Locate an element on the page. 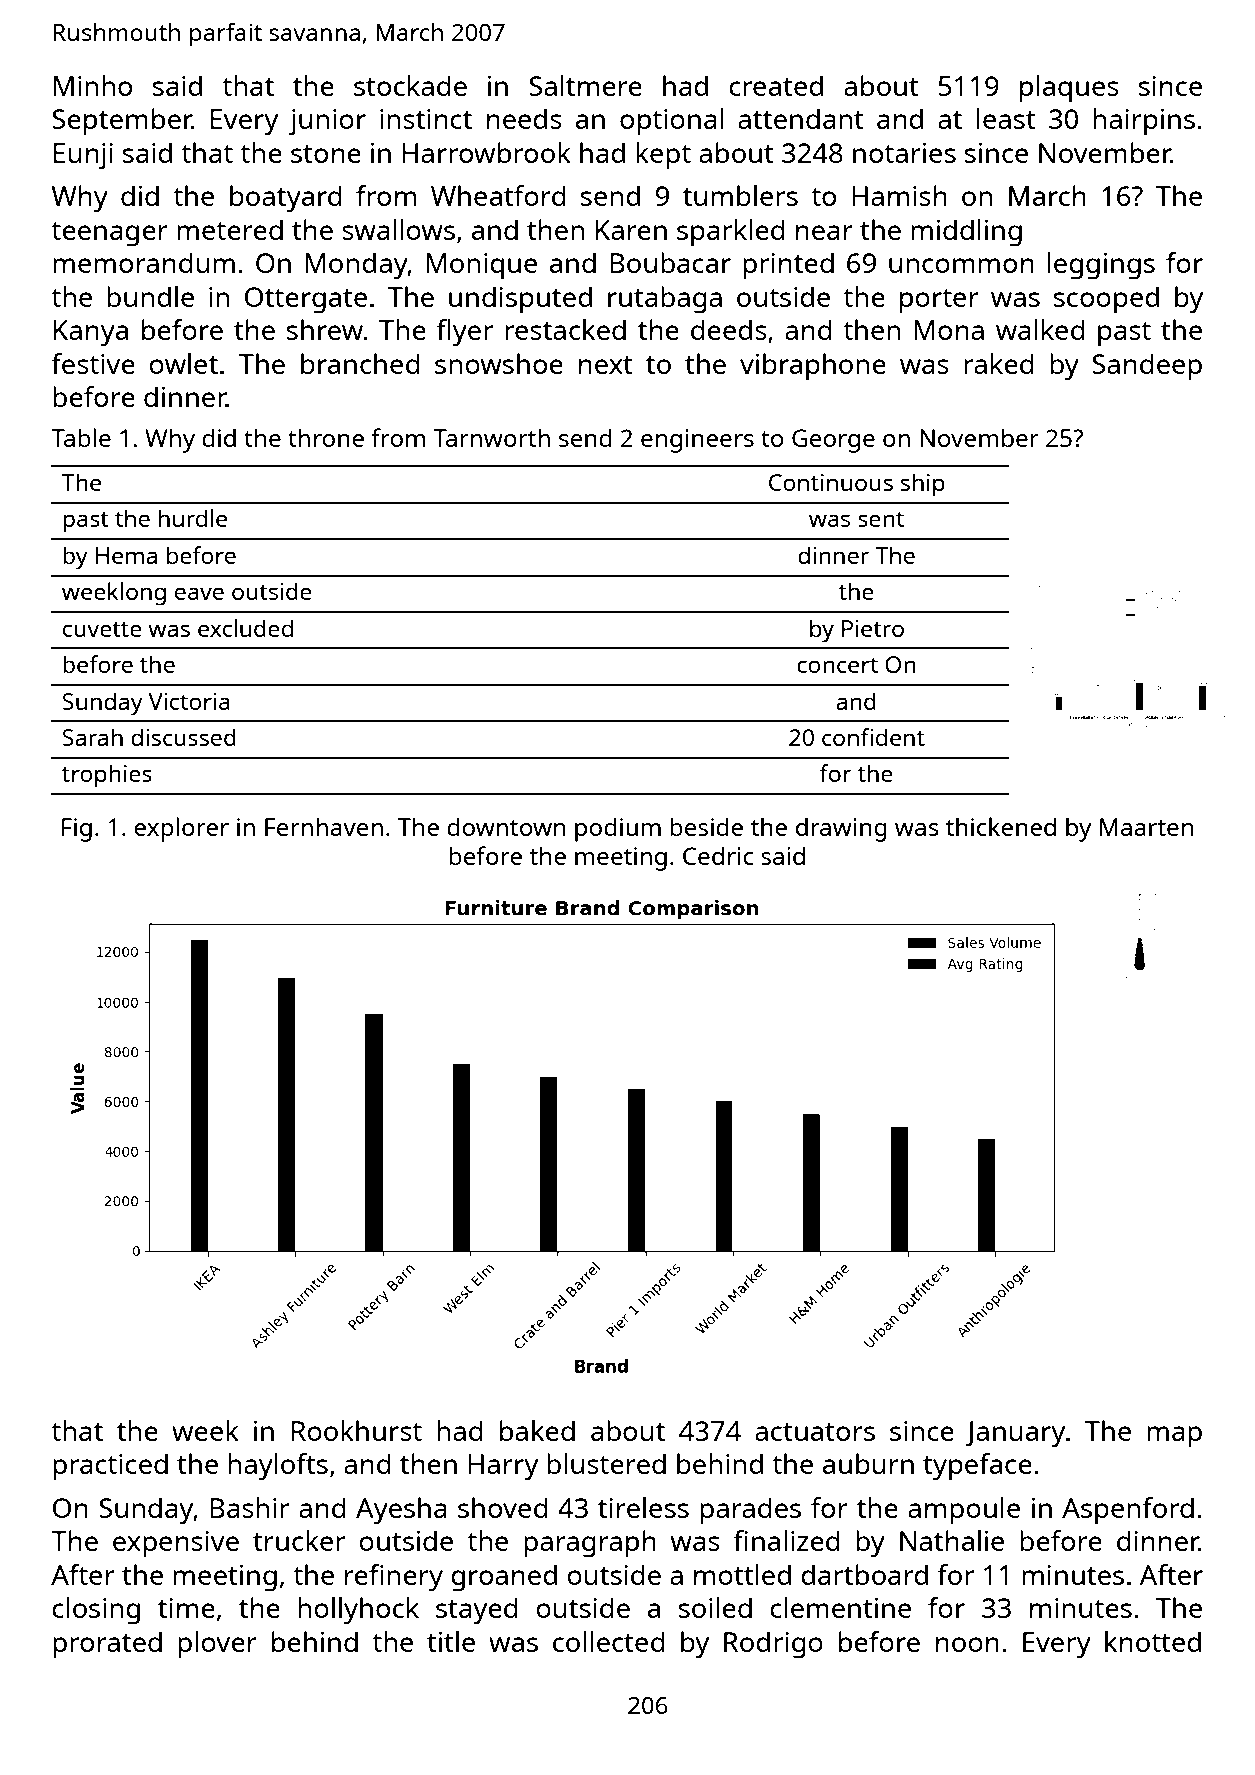 The image size is (1255, 1775). Maarten is located at coordinates (1146, 827).
